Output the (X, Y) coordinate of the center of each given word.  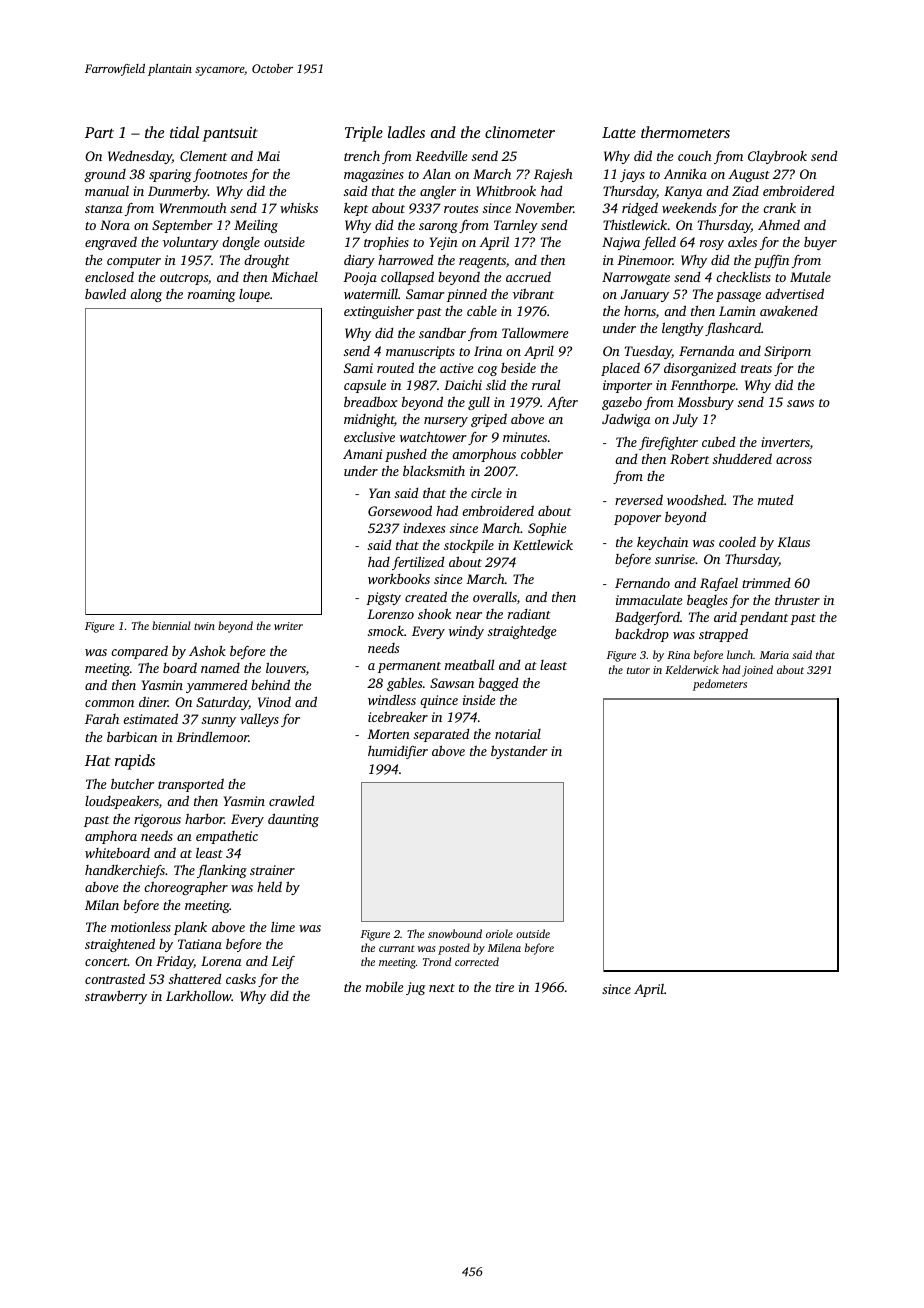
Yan (380, 493)
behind (270, 684)
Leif (283, 962)
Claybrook (777, 157)
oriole (499, 933)
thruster (797, 600)
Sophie (547, 529)
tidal (184, 132)
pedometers (720, 685)
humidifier (398, 752)
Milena (504, 947)
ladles (406, 132)
